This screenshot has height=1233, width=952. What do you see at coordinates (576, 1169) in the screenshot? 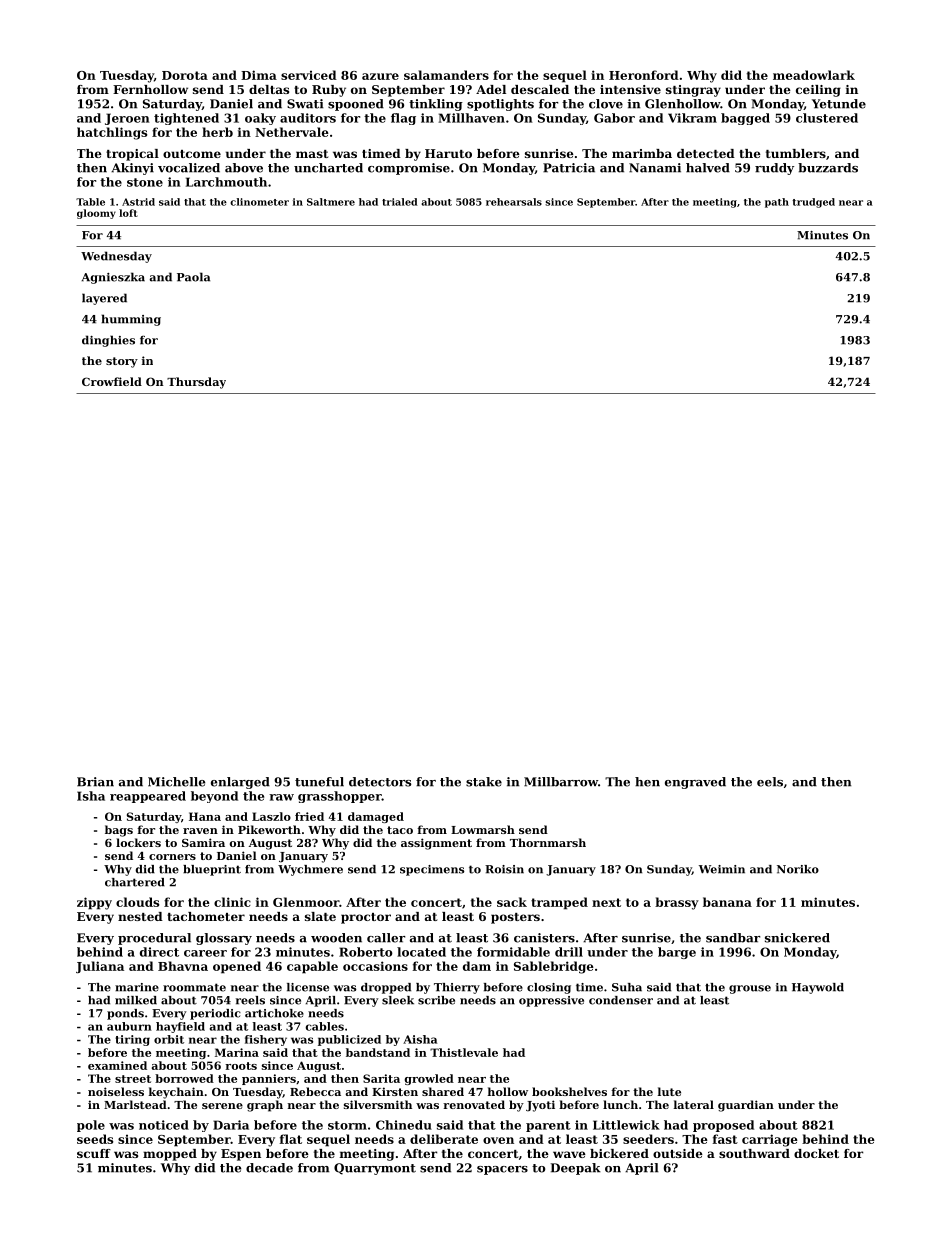
I see `Deepak` at bounding box center [576, 1169].
